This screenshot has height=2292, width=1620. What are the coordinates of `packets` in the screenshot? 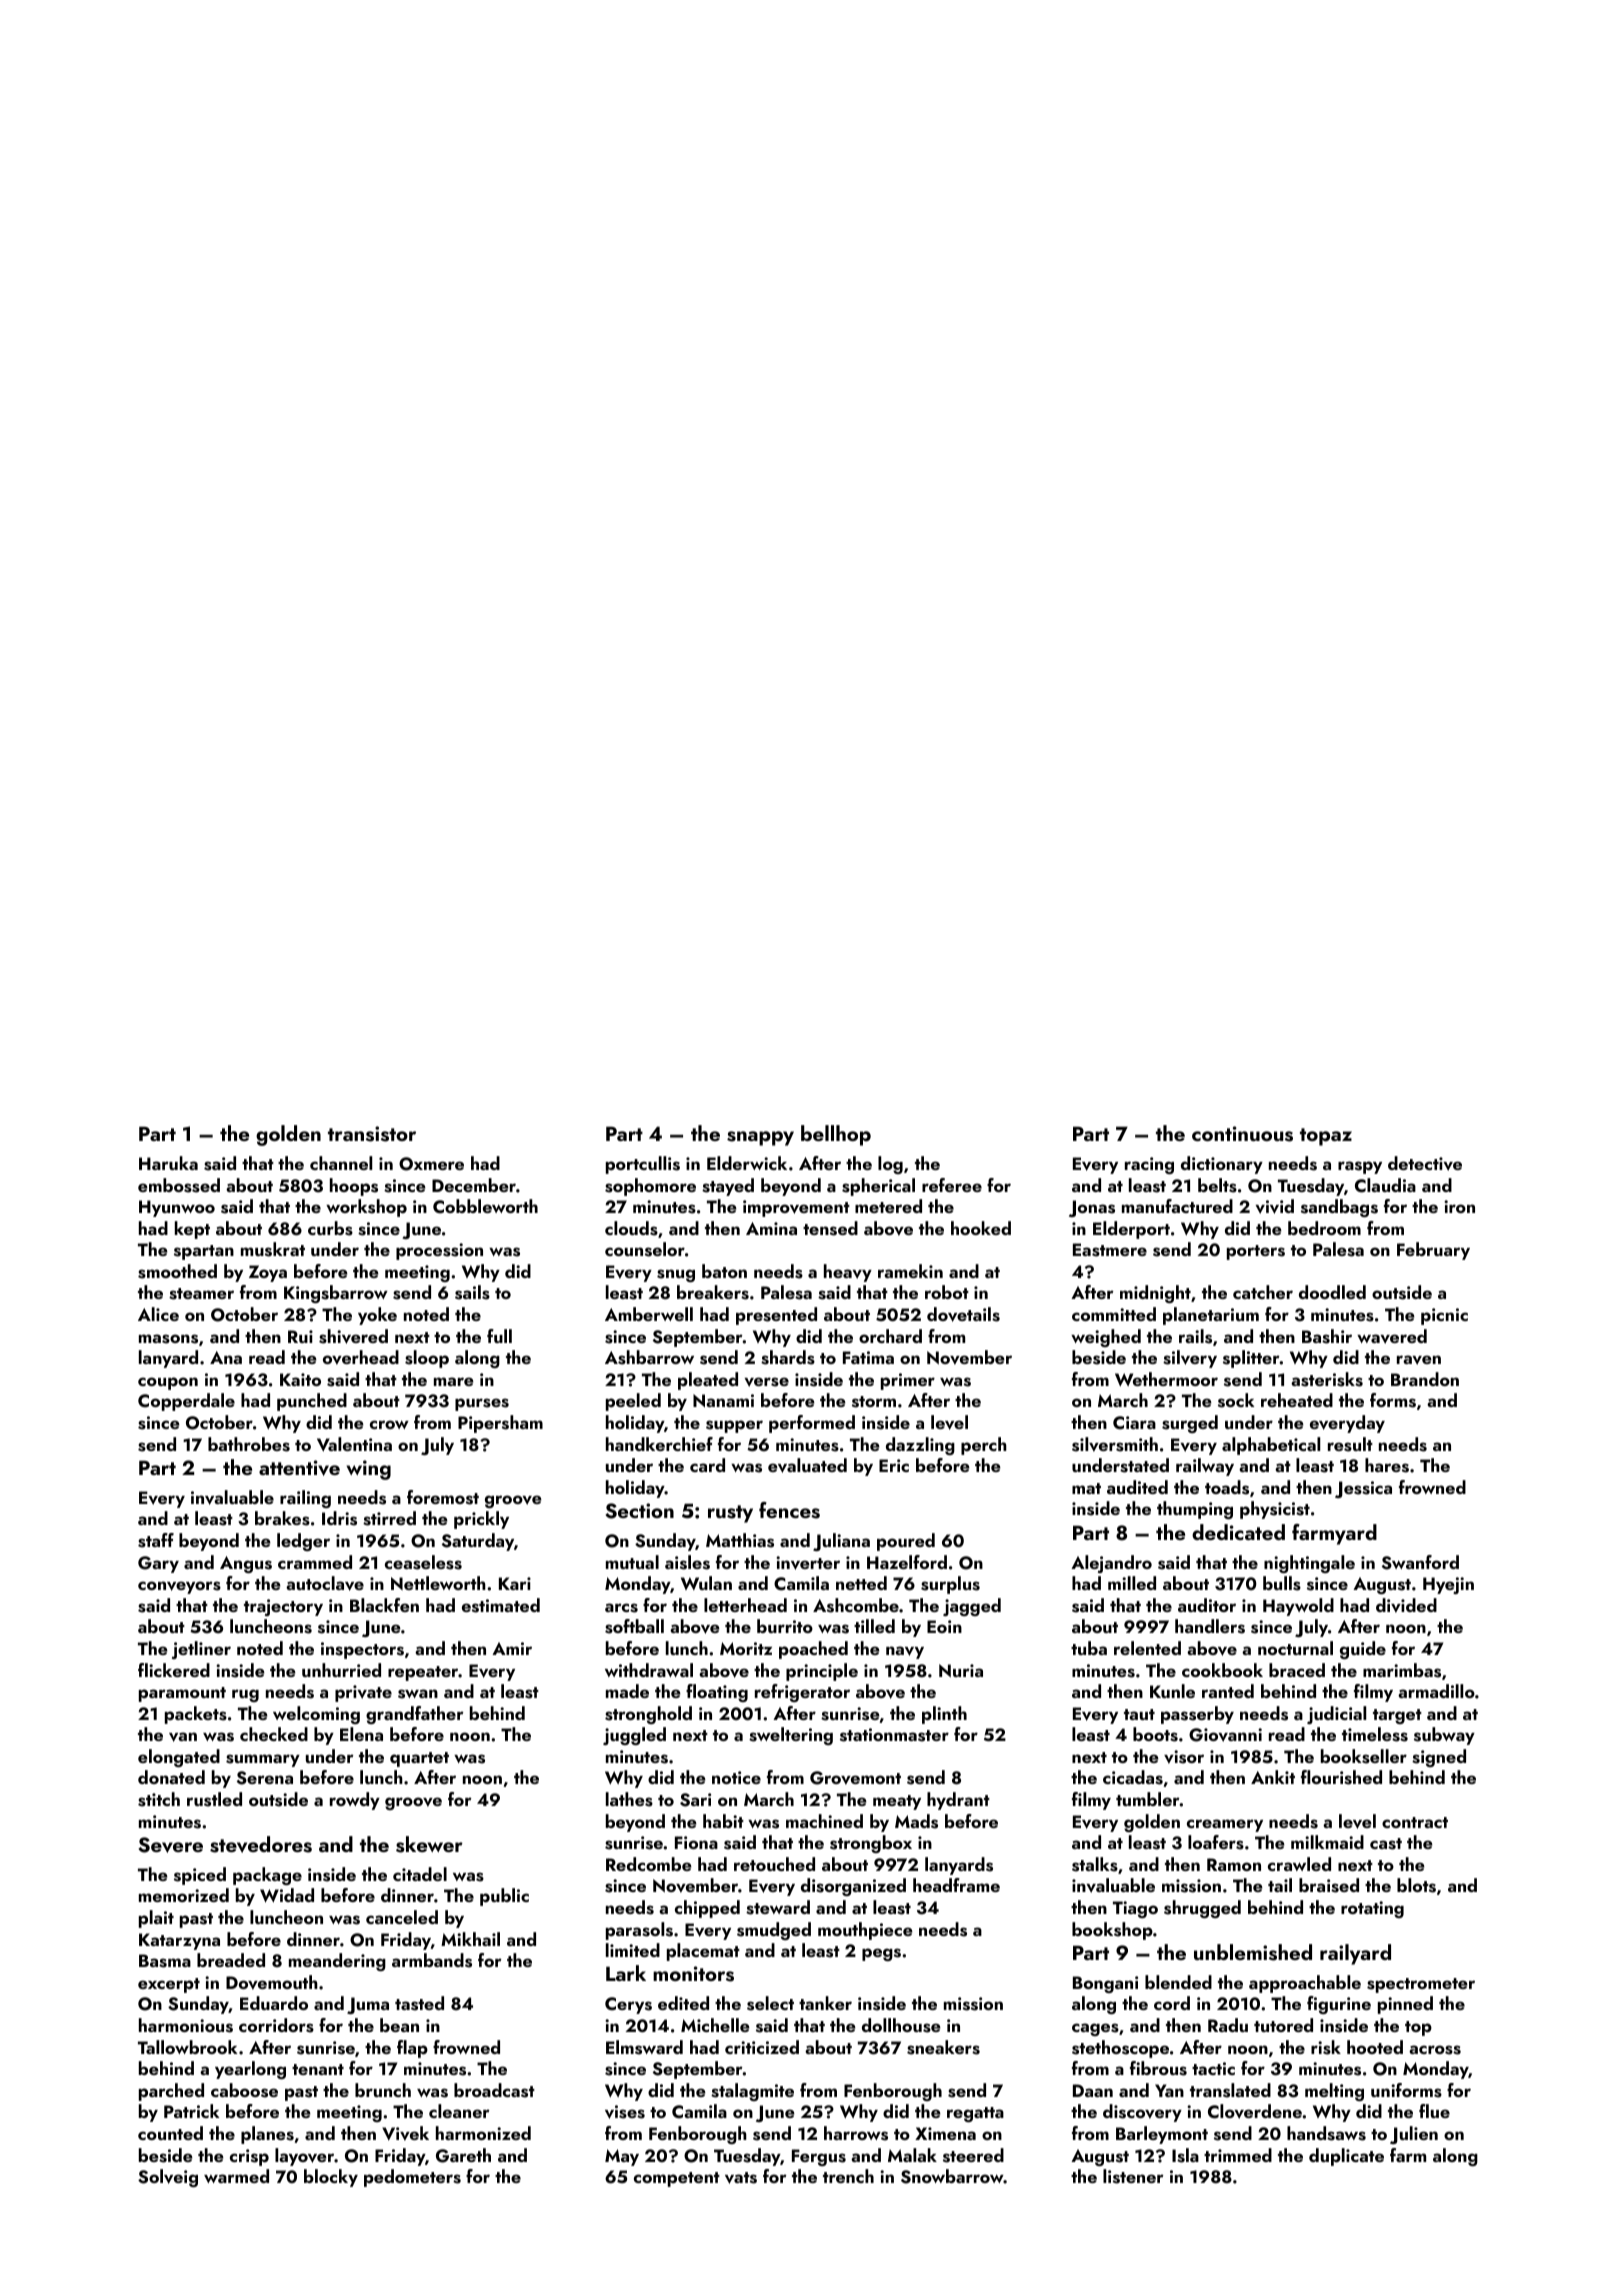 It's located at (196, 1715).
